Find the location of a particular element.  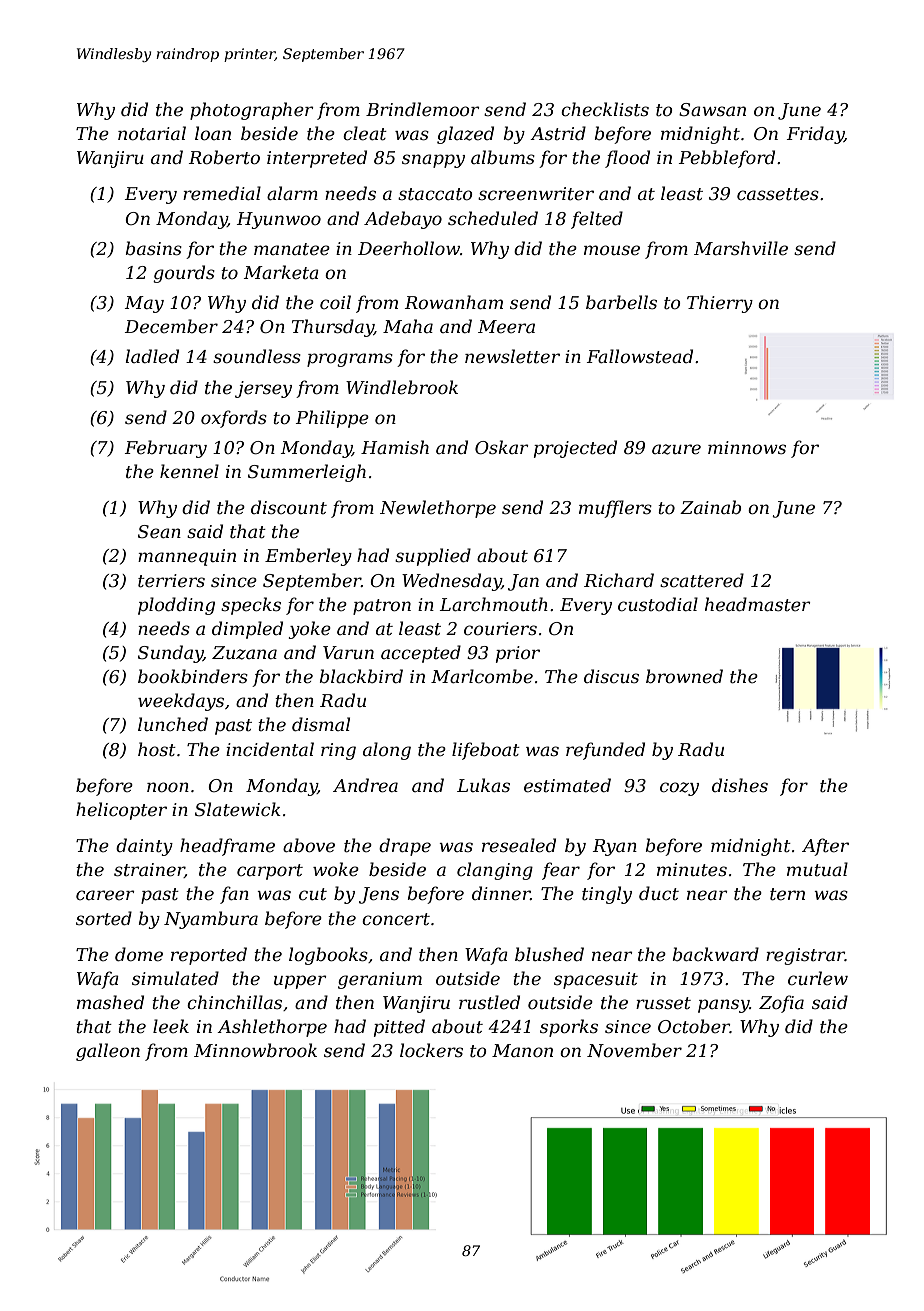

Brindlemoor is located at coordinates (423, 109).
